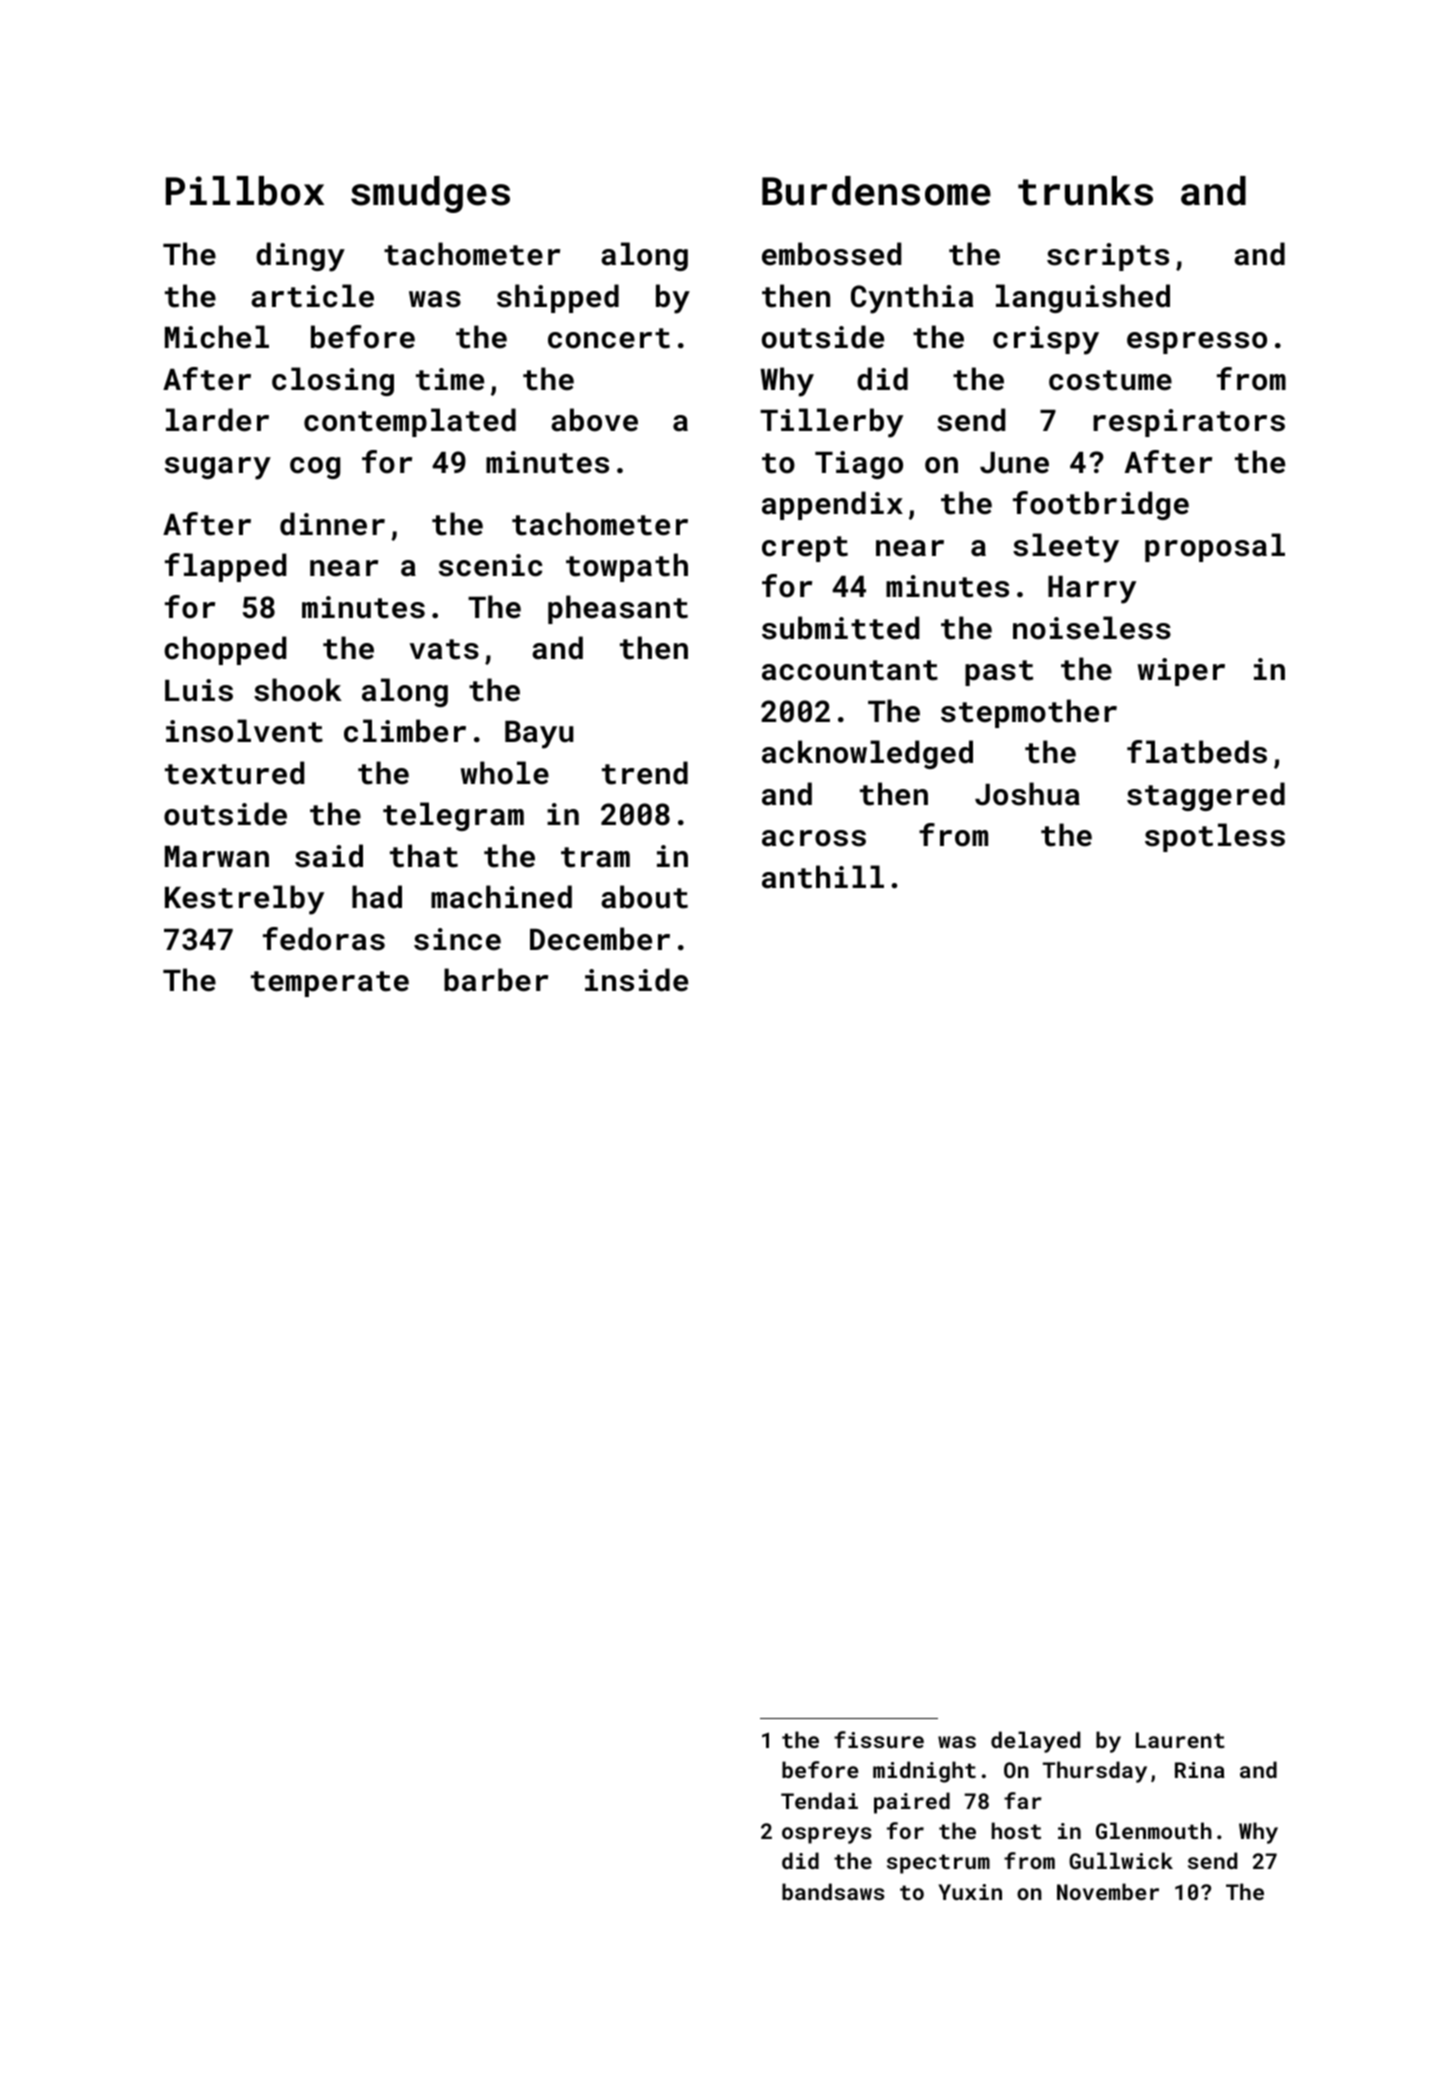  What do you see at coordinates (850, 670) in the image?
I see `accountant` at bounding box center [850, 670].
